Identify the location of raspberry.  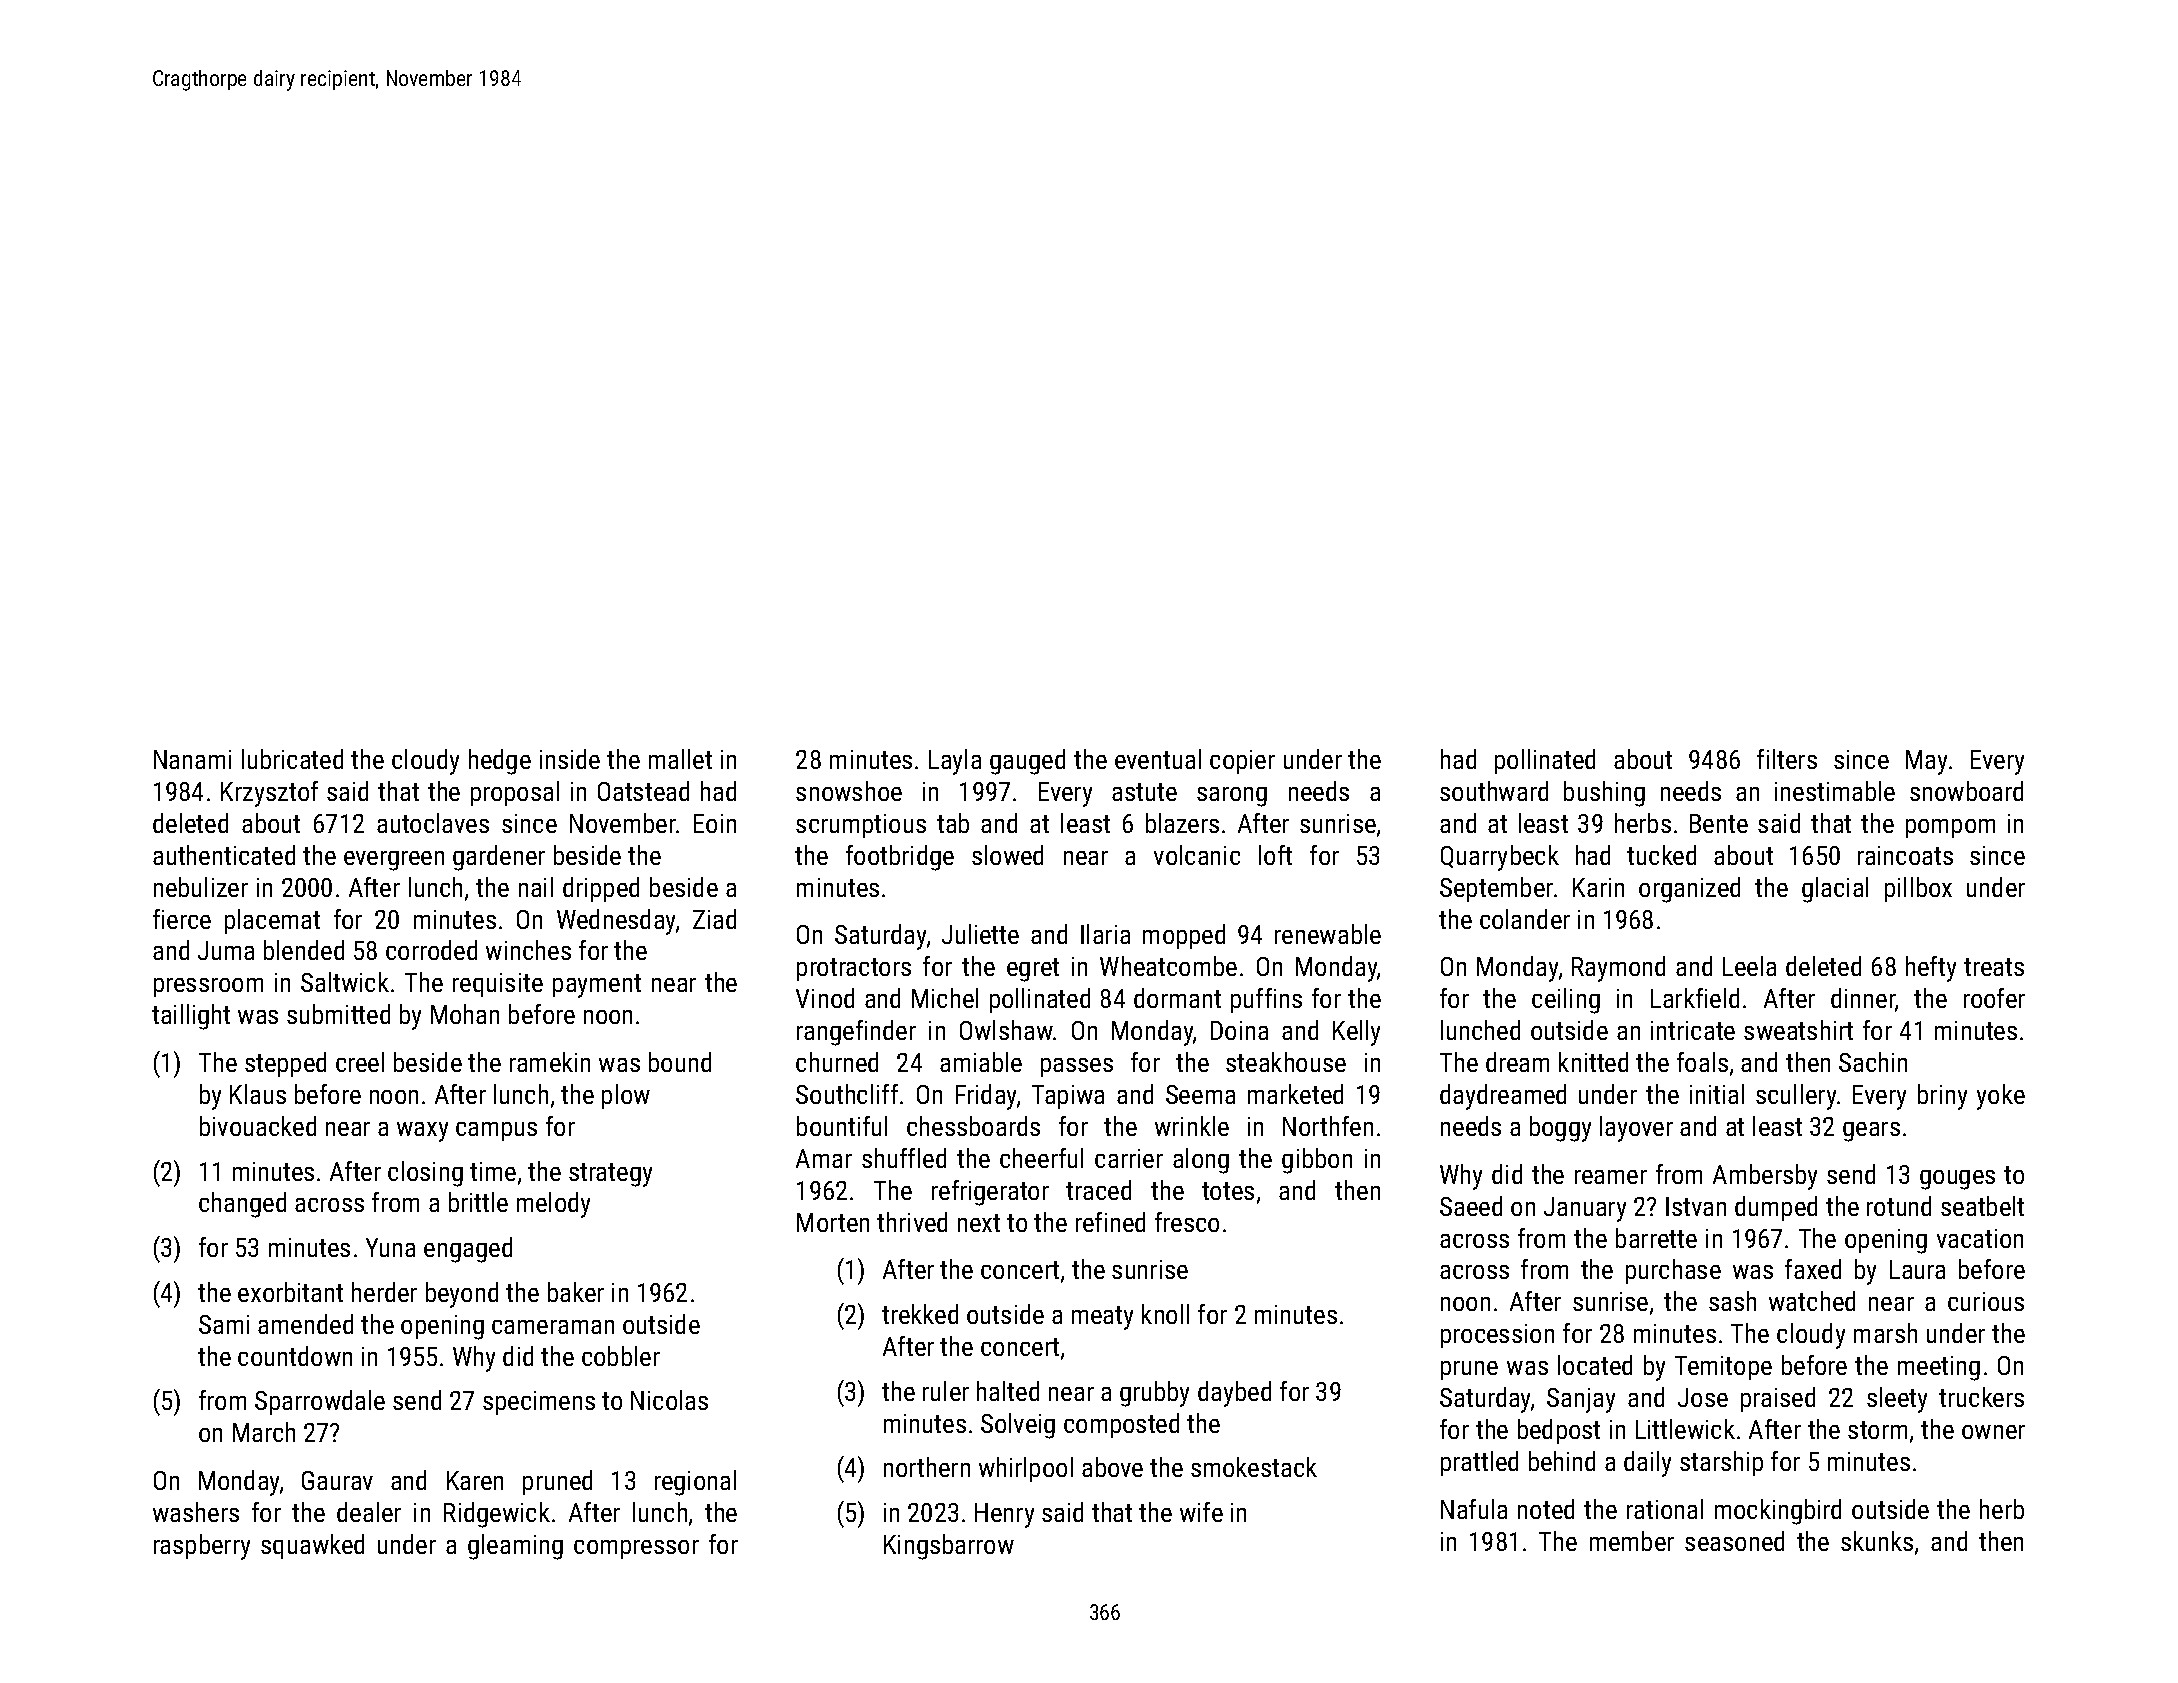
(202, 1547).
